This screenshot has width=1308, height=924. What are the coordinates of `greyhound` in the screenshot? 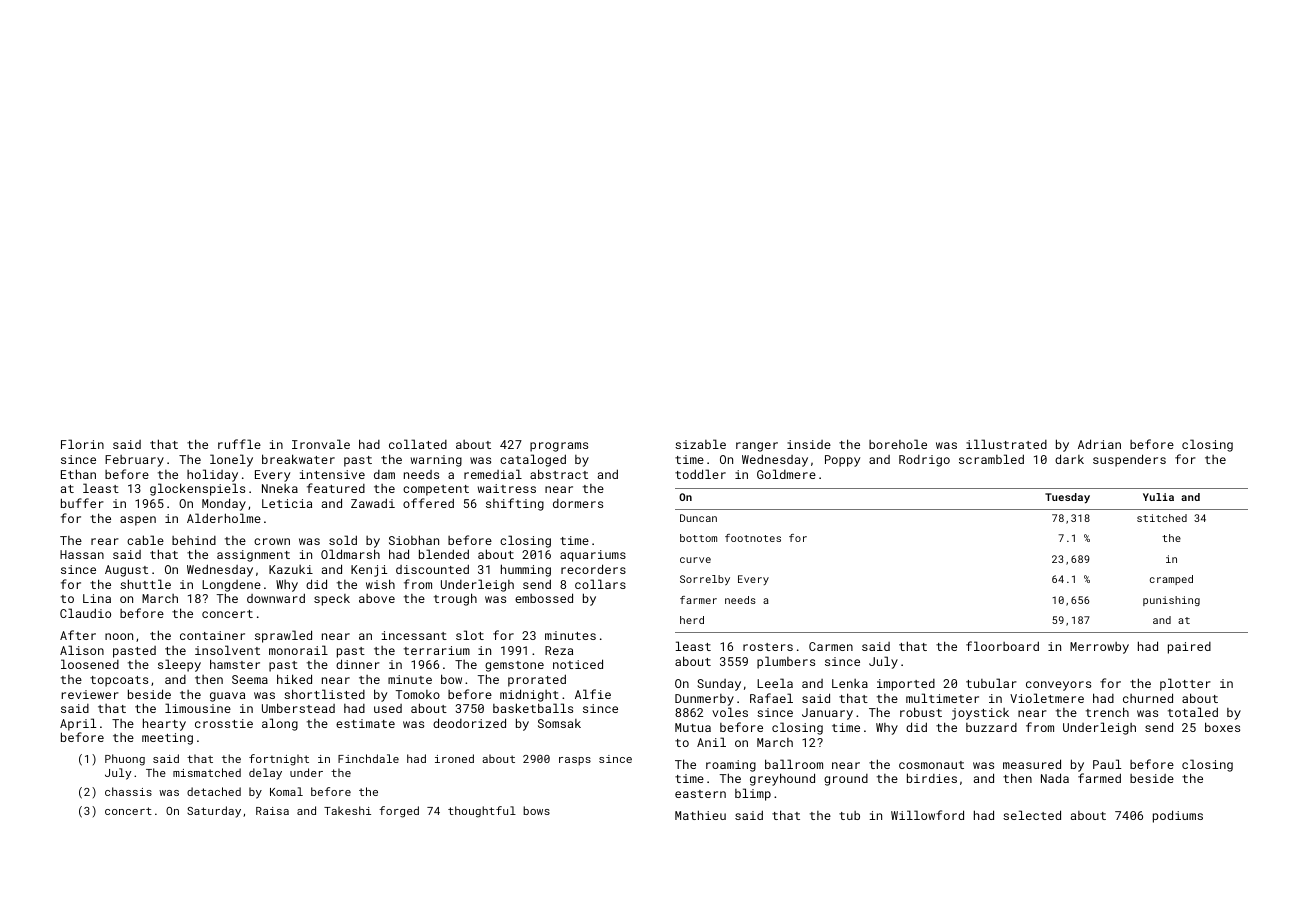 It's located at (782, 779).
